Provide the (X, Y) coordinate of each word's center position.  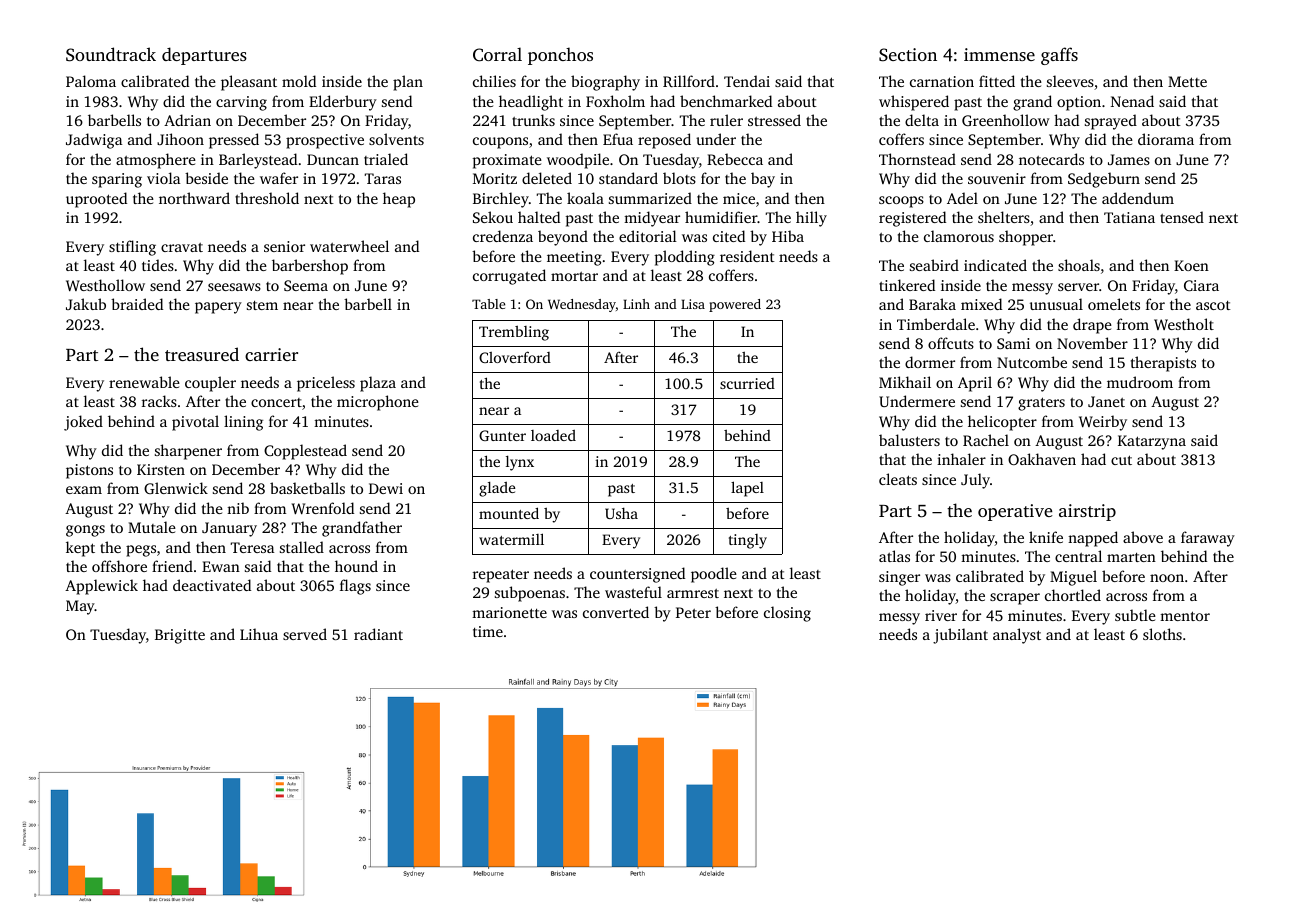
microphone (378, 403)
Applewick (101, 587)
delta (922, 120)
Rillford (689, 81)
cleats (898, 479)
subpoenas (530, 594)
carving (241, 103)
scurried (747, 383)
